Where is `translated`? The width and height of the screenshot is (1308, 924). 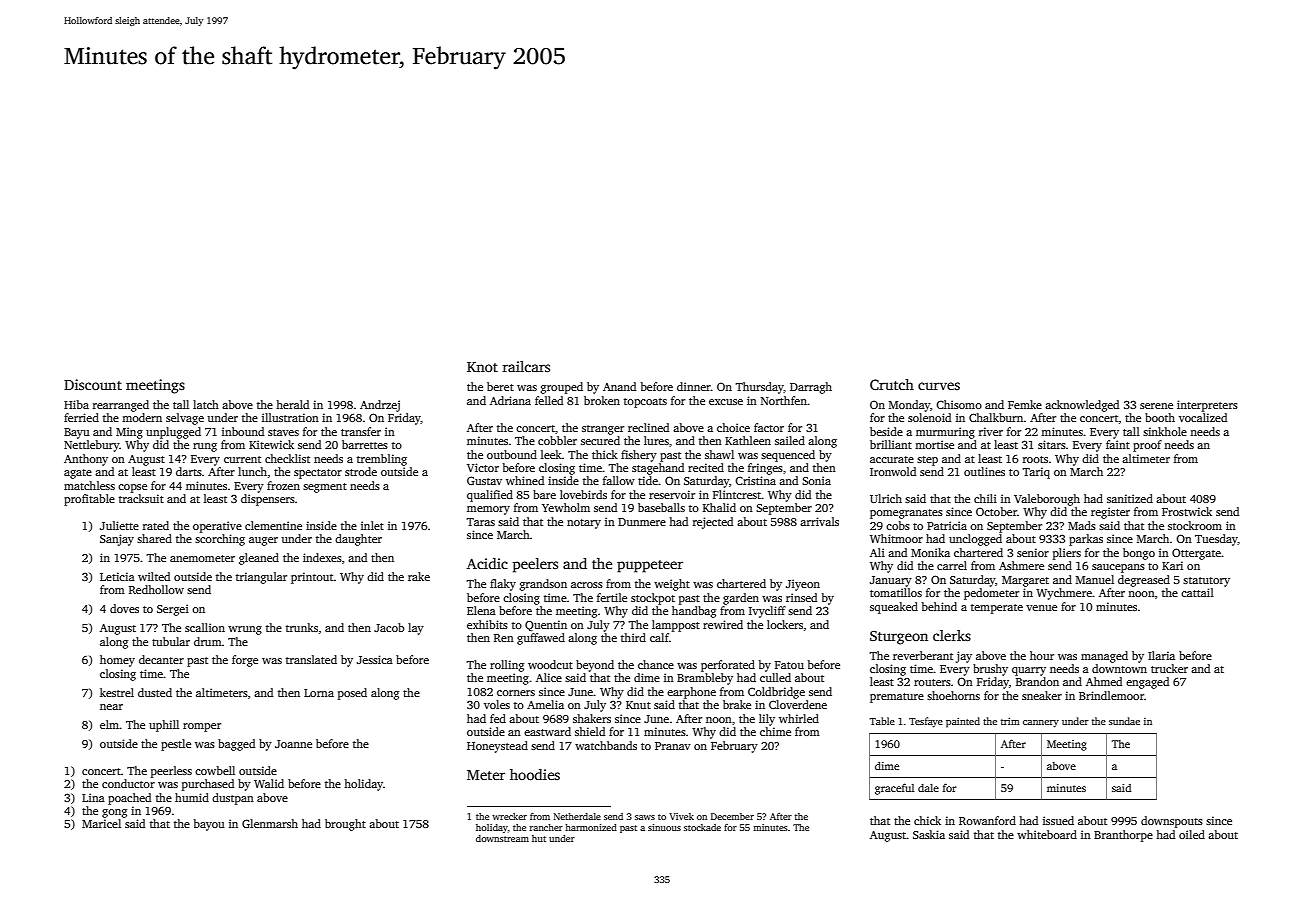 translated is located at coordinates (311, 659).
